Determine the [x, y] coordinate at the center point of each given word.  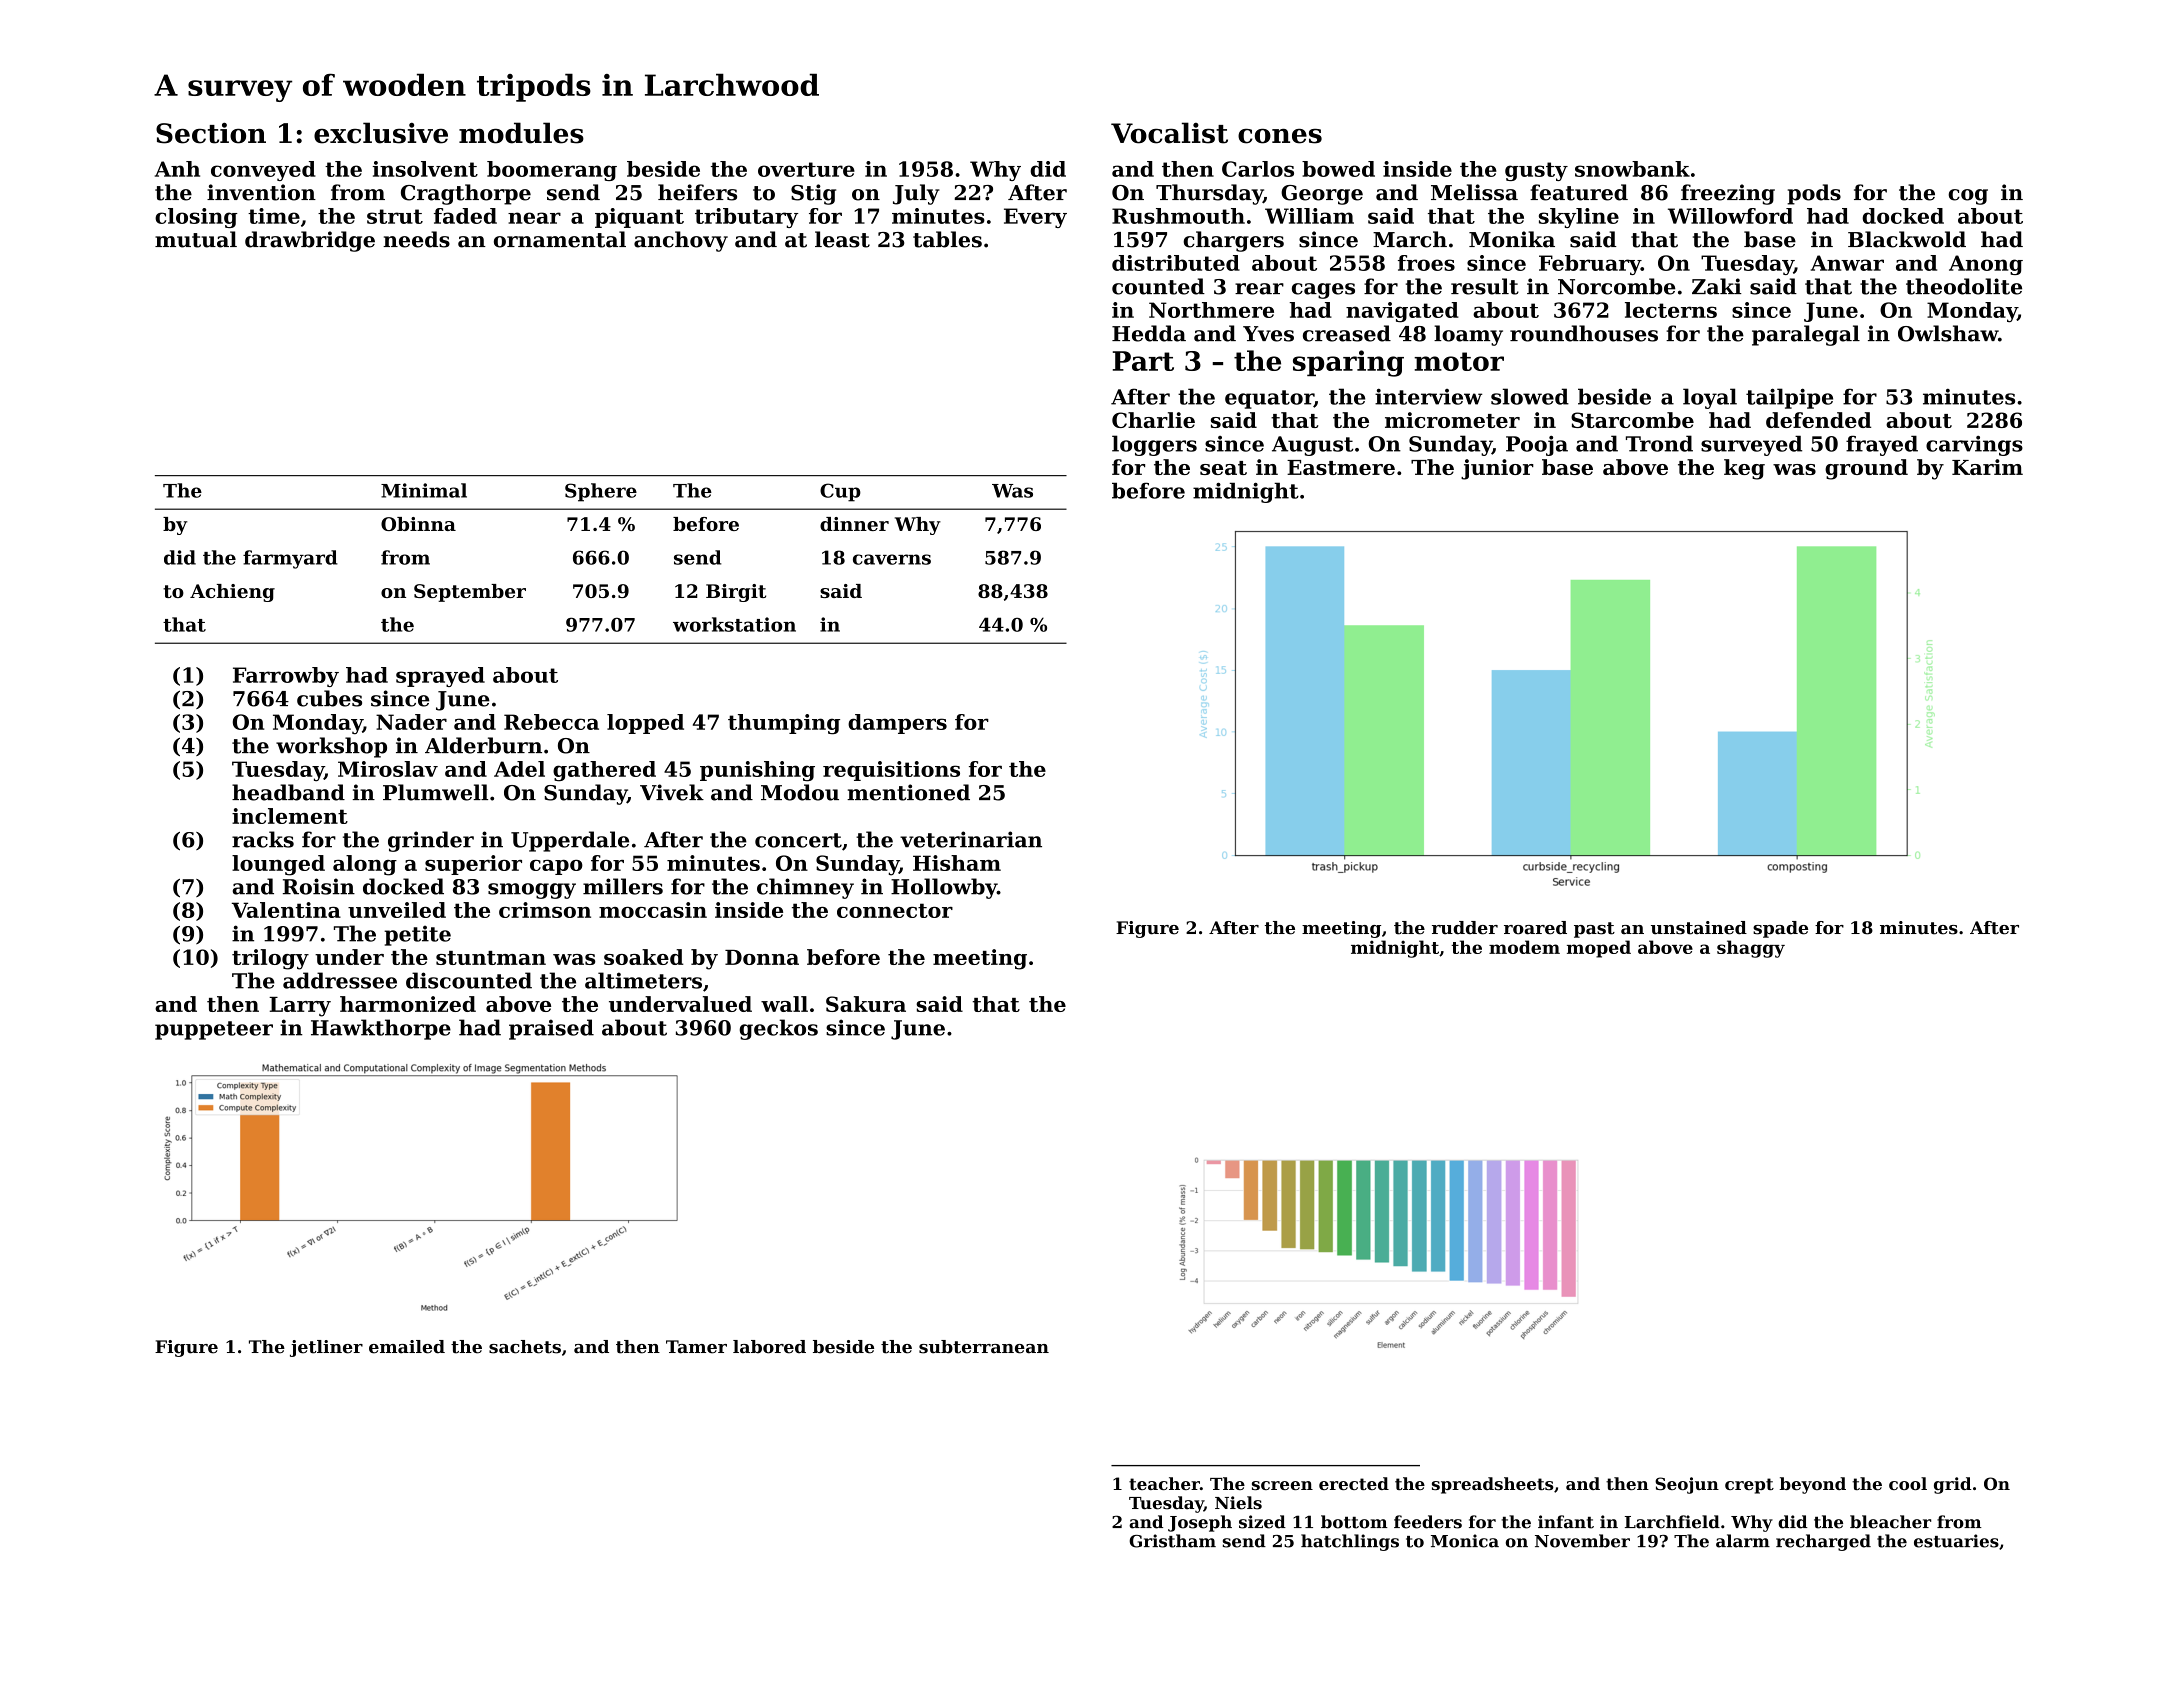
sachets [525, 1347]
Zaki [1717, 286]
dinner [854, 524]
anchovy [681, 241]
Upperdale [570, 841]
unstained [1699, 928]
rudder [1465, 928]
